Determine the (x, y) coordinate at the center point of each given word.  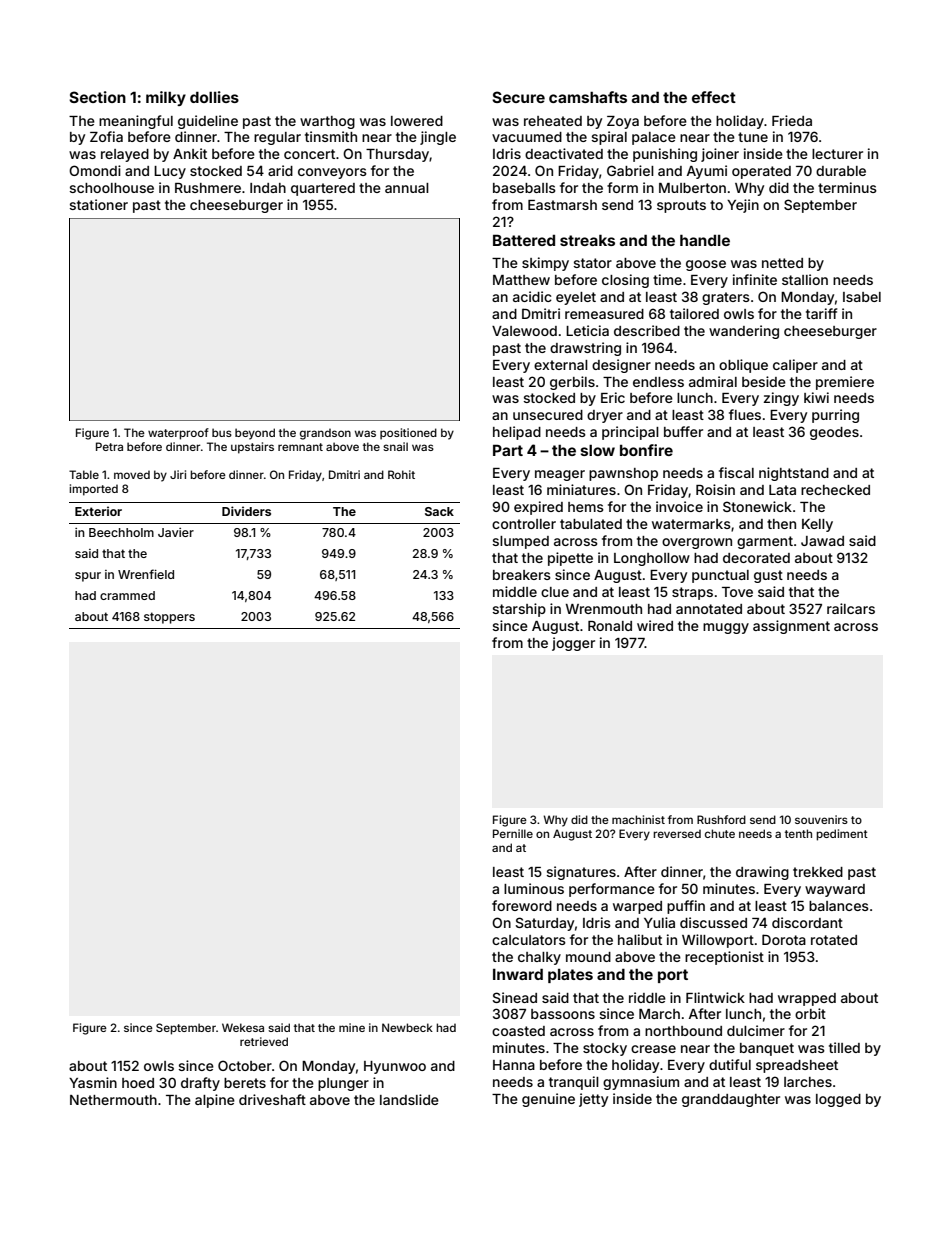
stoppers (169, 618)
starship (519, 610)
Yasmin (93, 1082)
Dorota (784, 939)
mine (352, 1027)
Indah (268, 188)
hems (586, 507)
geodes (834, 433)
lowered (417, 121)
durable (841, 171)
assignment (791, 627)
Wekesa (243, 1027)
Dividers (246, 511)
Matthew (521, 280)
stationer (99, 204)
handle (705, 240)
